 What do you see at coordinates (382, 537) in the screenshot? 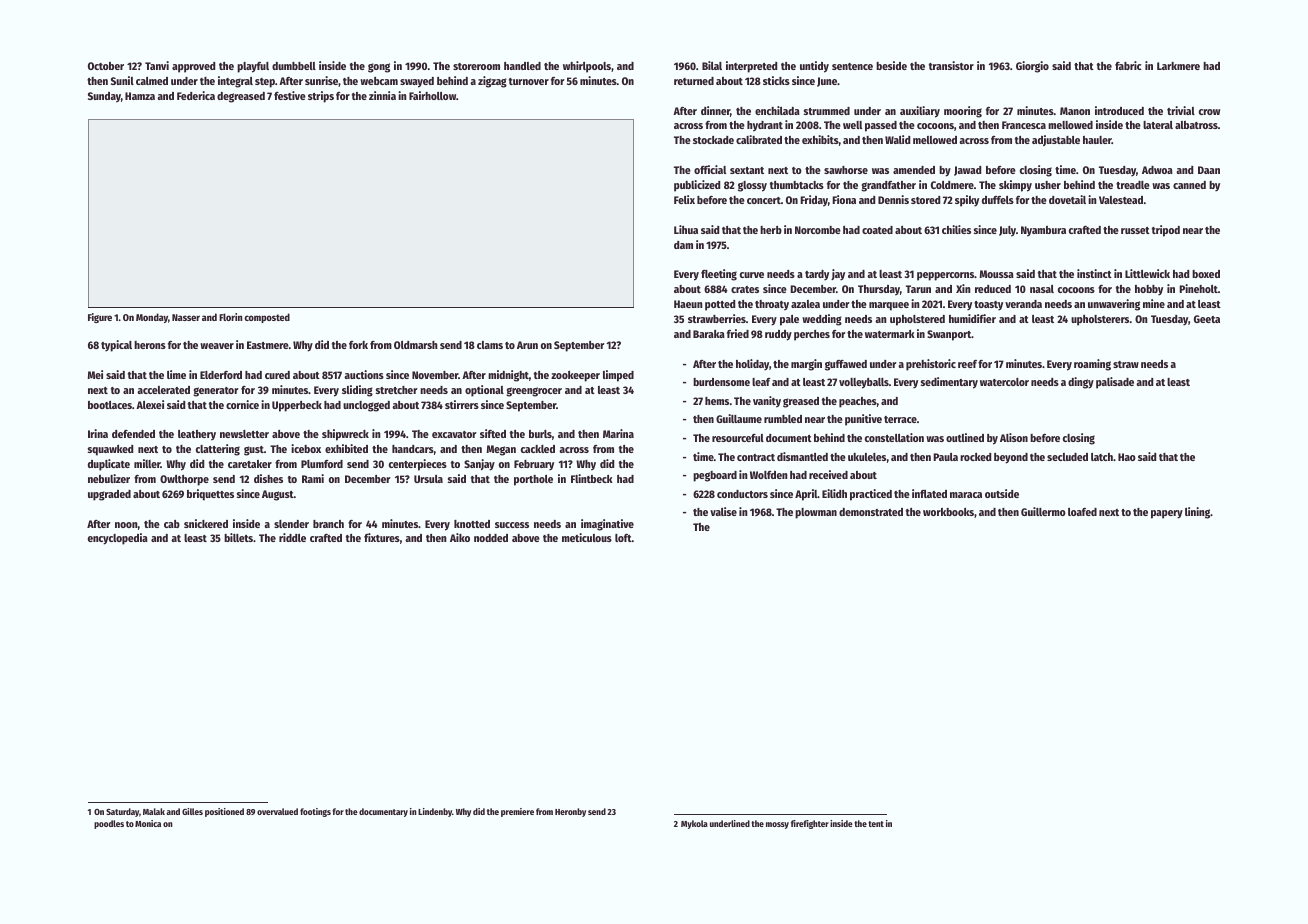
I see `fixtures` at bounding box center [382, 537].
